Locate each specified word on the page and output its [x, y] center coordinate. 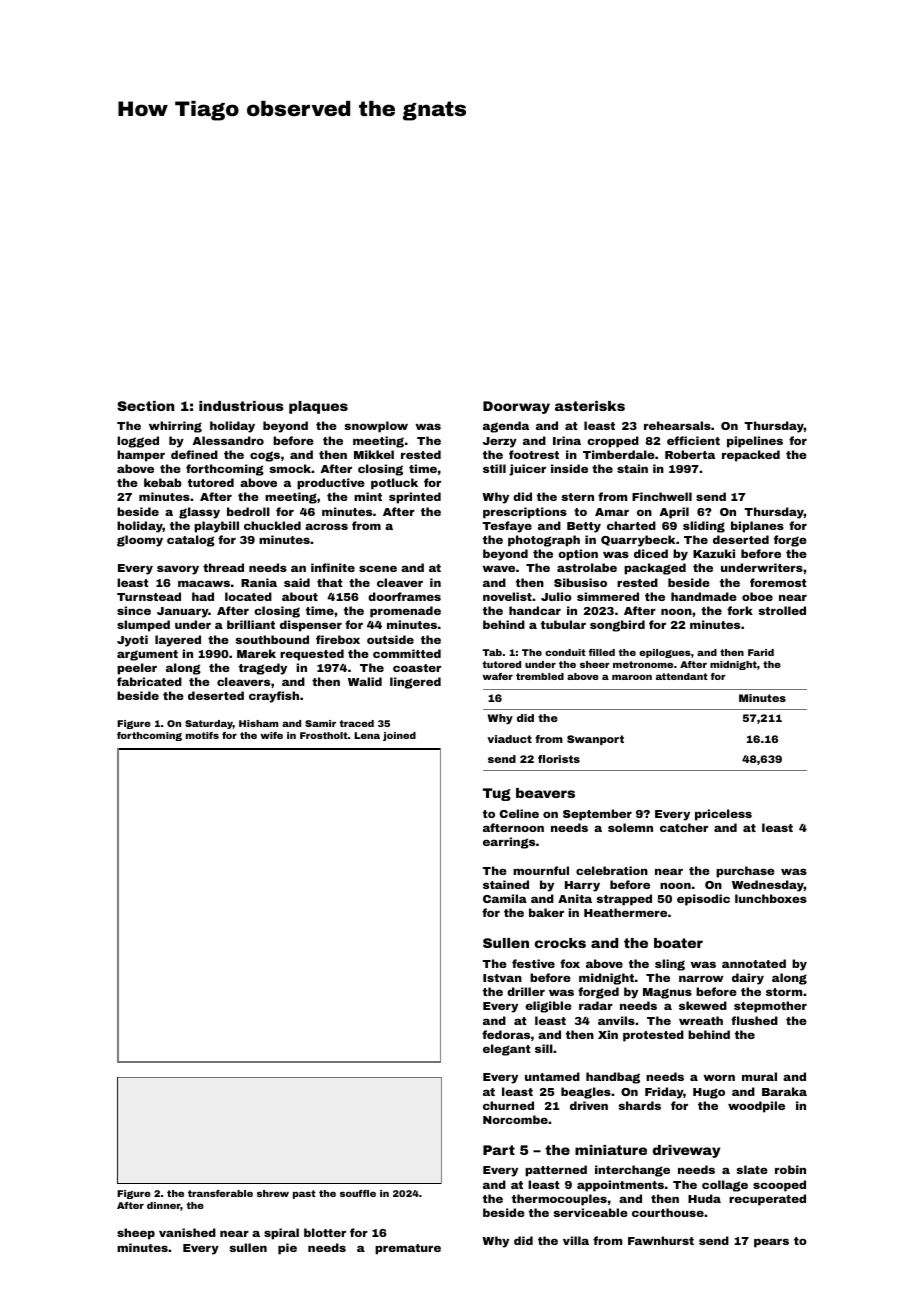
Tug [497, 794]
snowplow [376, 427]
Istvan [502, 978]
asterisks [590, 406]
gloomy [140, 541]
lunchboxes [771, 898]
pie [287, 1249]
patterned [556, 1171]
